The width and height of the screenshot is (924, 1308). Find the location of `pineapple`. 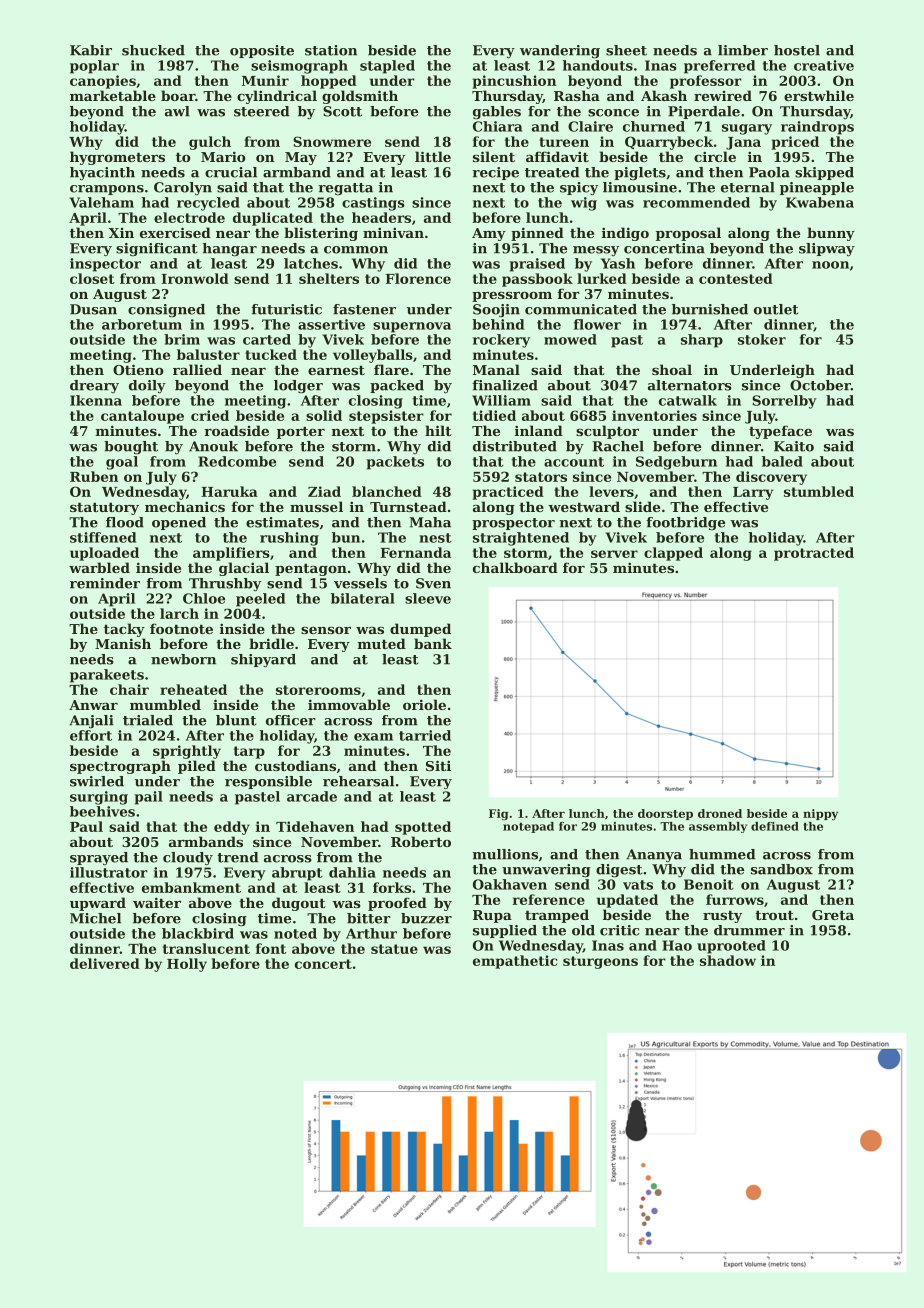

pineapple is located at coordinates (817, 188).
